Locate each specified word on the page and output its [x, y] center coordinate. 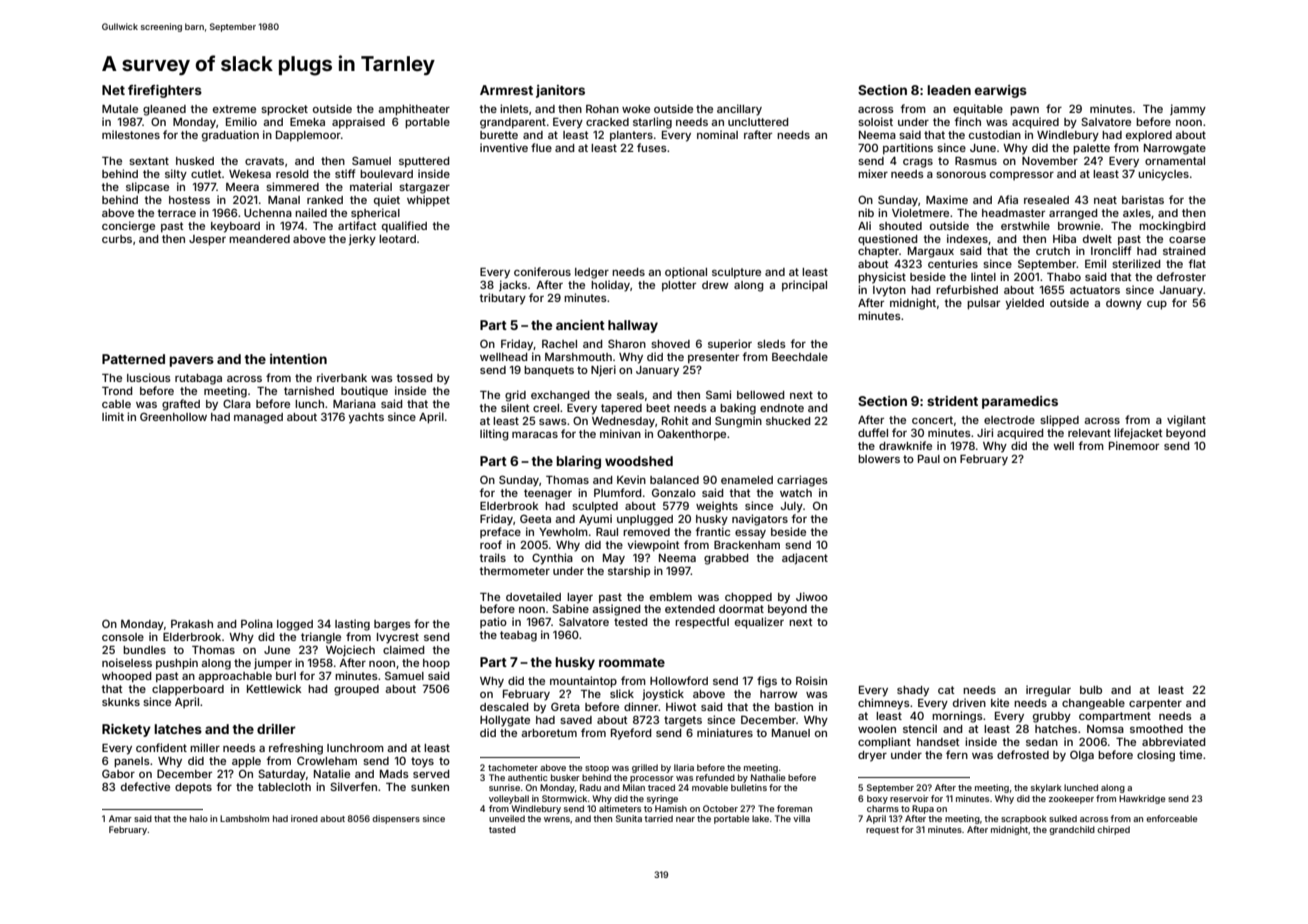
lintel [983, 276]
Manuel [791, 733]
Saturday [282, 775]
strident [952, 401]
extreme [234, 109]
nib [866, 212]
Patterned [133, 359]
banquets [549, 371]
